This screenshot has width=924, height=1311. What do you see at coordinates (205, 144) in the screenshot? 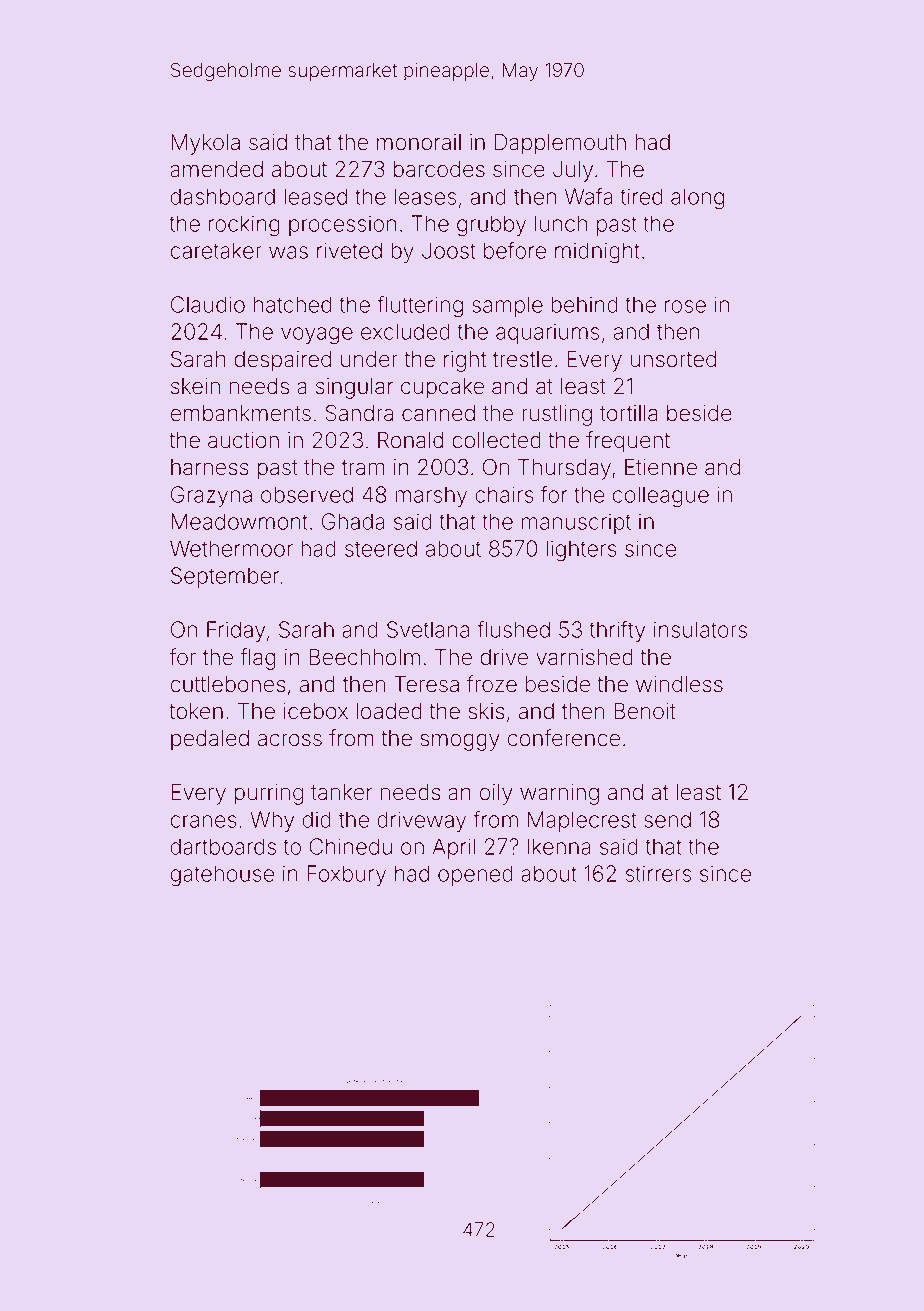
I see `Mykola` at bounding box center [205, 144].
